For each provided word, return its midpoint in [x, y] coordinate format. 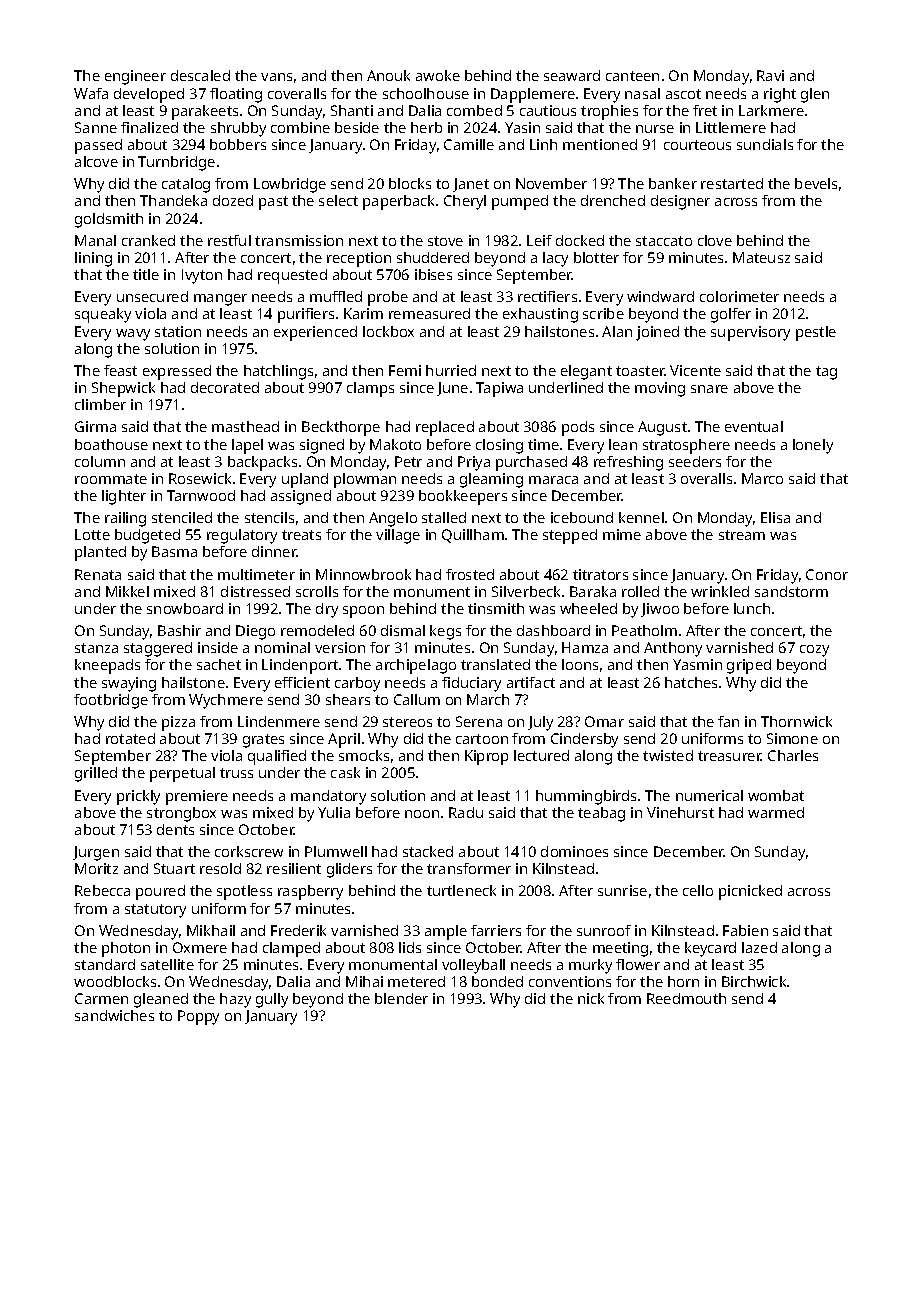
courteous [697, 145]
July [540, 723]
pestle [816, 333]
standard [105, 964]
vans [276, 77]
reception [359, 259]
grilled [96, 774]
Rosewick [200, 478]
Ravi [770, 75]
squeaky [103, 315]
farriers [496, 930]
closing [499, 446]
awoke [438, 75]
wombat [776, 795]
